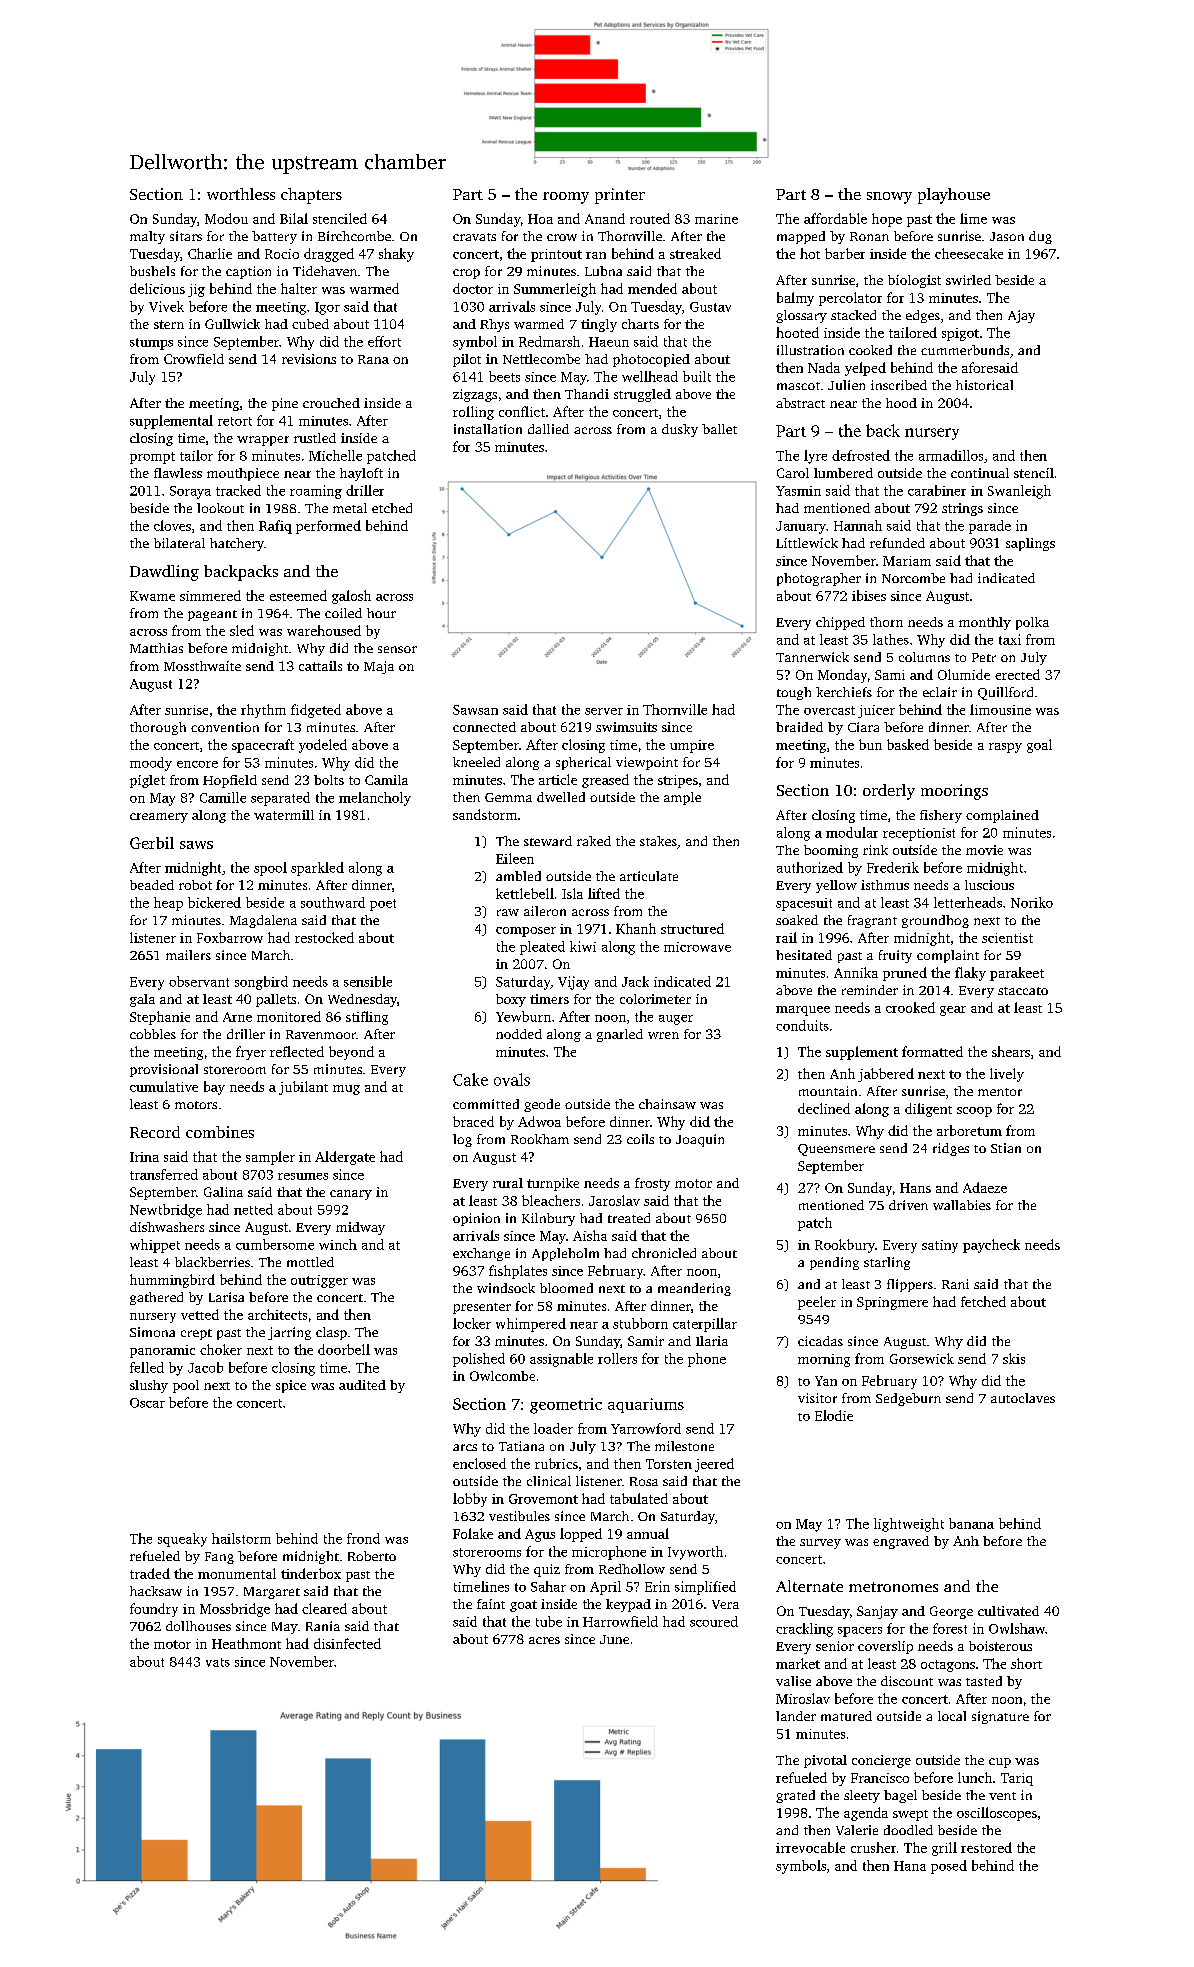 Image resolution: width=1194 pixels, height=1967 pixels. What do you see at coordinates (362, 1385) in the image?
I see `audited` at bounding box center [362, 1385].
